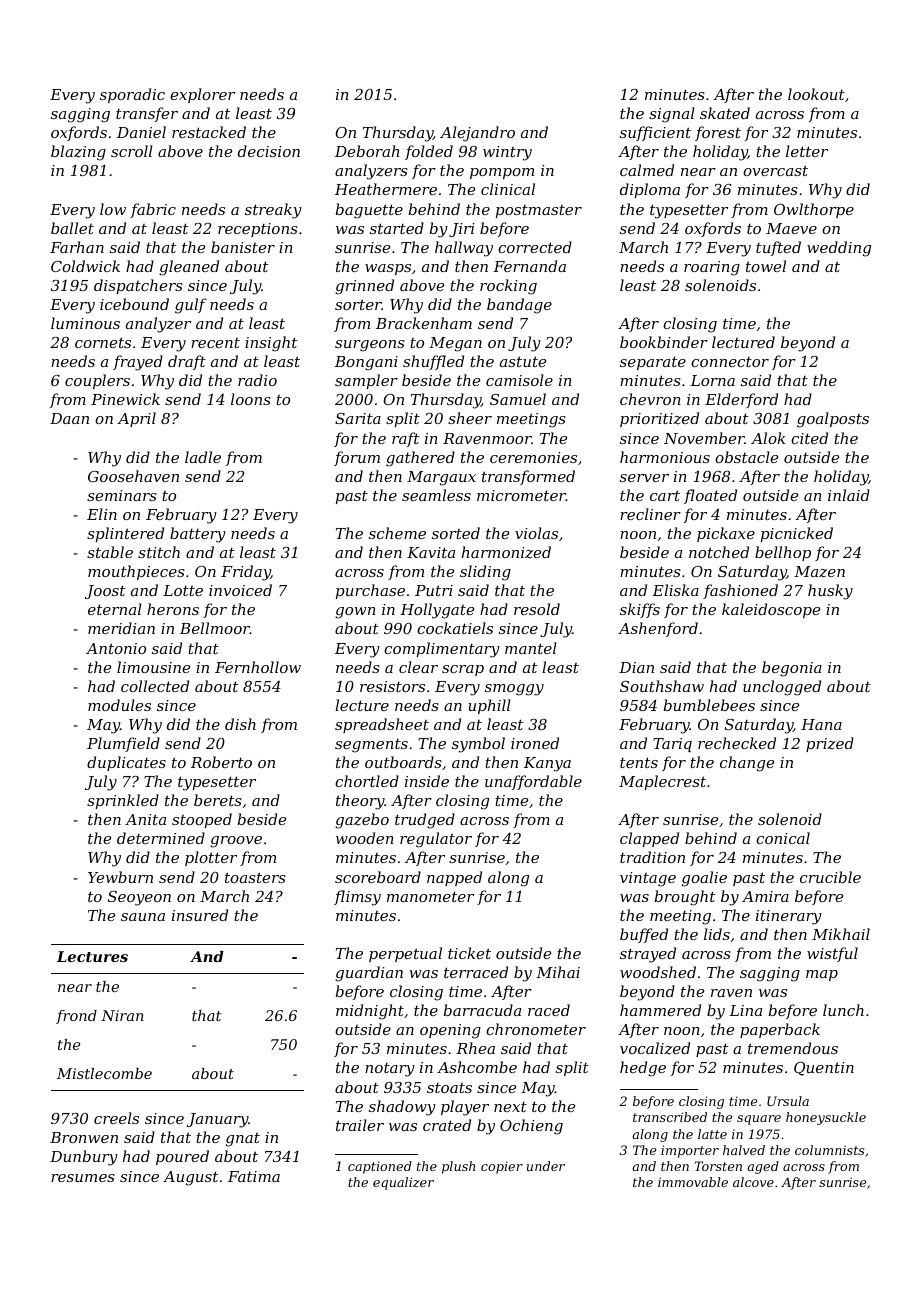 The image size is (924, 1308). What do you see at coordinates (477, 134) in the page?
I see `Alejandro` at bounding box center [477, 134].
